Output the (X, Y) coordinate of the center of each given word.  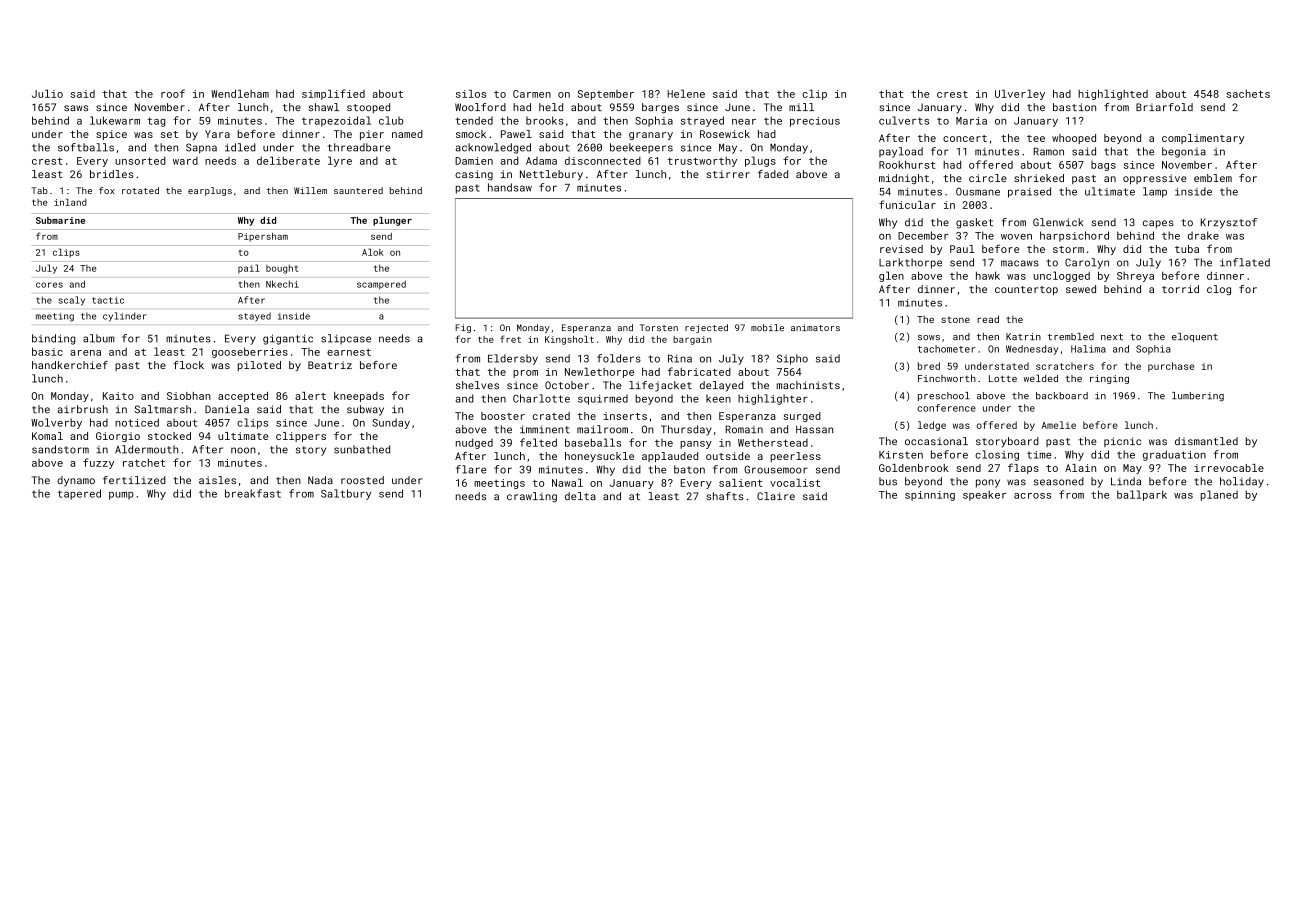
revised (901, 249)
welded (1041, 378)
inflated (1245, 262)
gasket (974, 223)
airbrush (83, 409)
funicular (907, 204)
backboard (1062, 396)
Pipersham (263, 237)
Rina (680, 359)
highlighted (1113, 94)
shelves (477, 385)
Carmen (532, 94)
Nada (320, 480)
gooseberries (250, 352)
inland (70, 202)
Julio (47, 93)
